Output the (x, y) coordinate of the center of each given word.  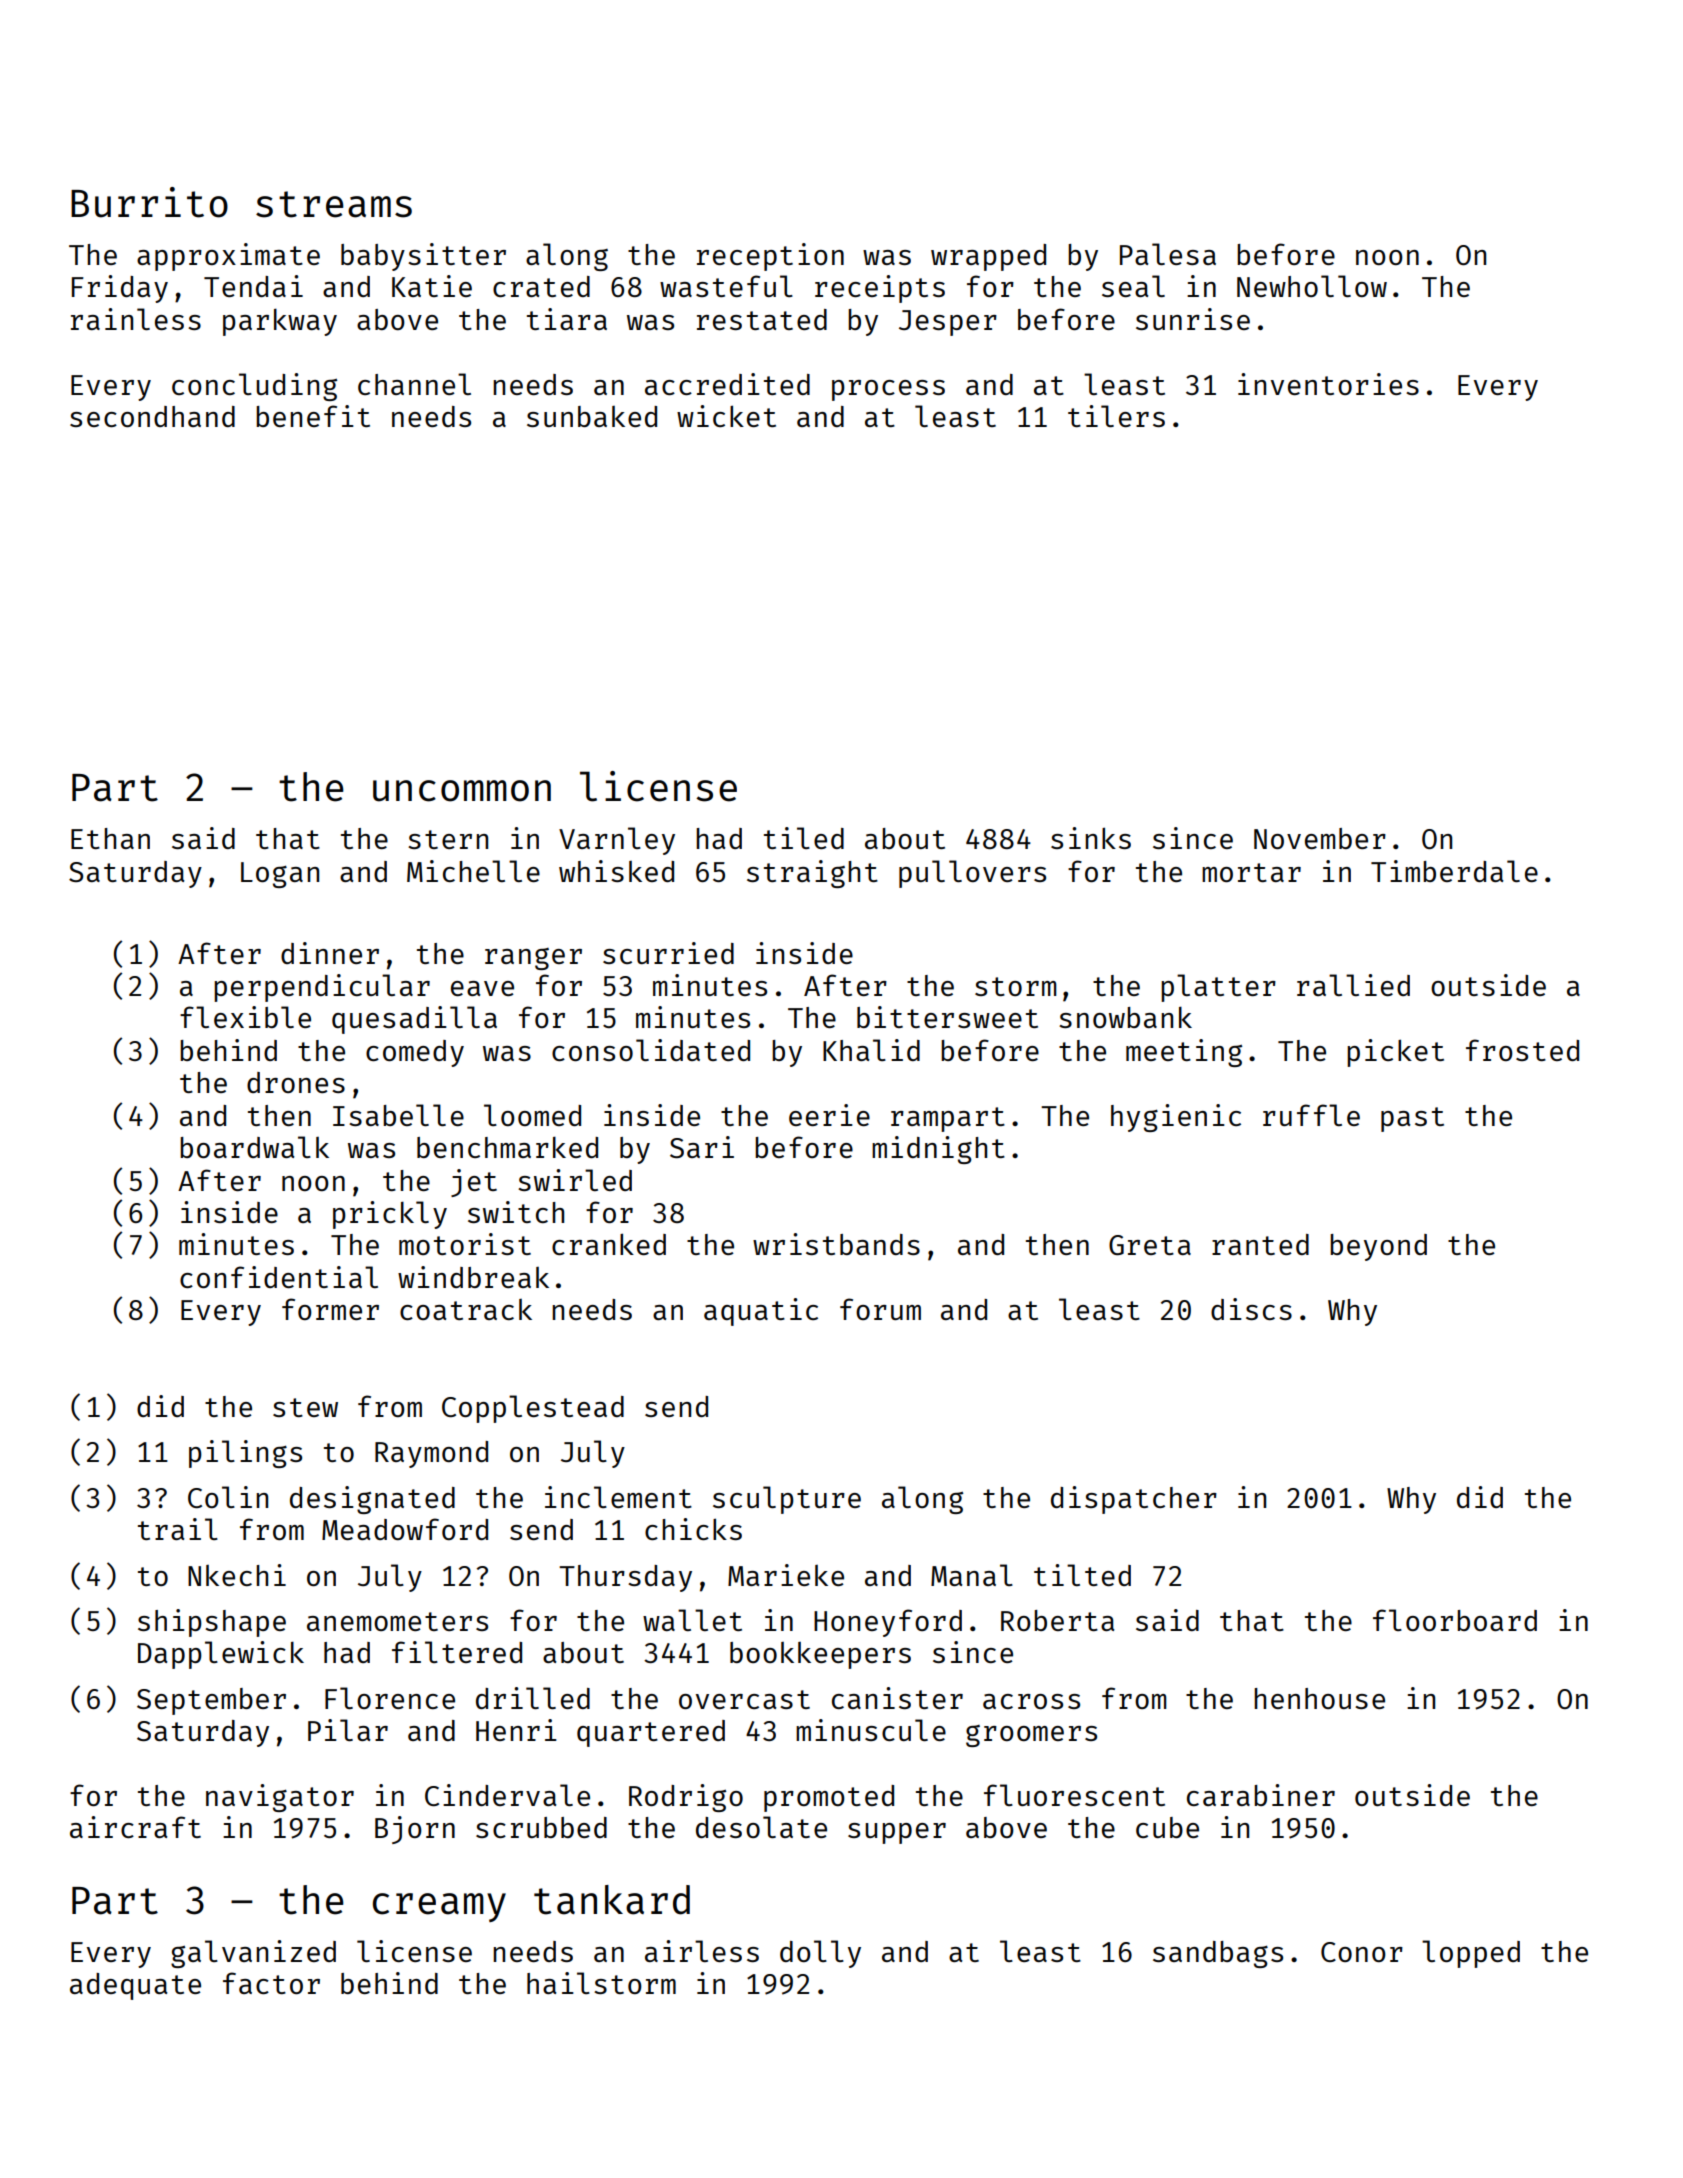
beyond (1378, 1247)
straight (812, 874)
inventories (1328, 384)
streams (334, 204)
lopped (1471, 1954)
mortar (1251, 872)
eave (482, 988)
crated (541, 286)
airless (702, 1951)
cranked (609, 1244)
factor (271, 1983)
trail (178, 1529)
